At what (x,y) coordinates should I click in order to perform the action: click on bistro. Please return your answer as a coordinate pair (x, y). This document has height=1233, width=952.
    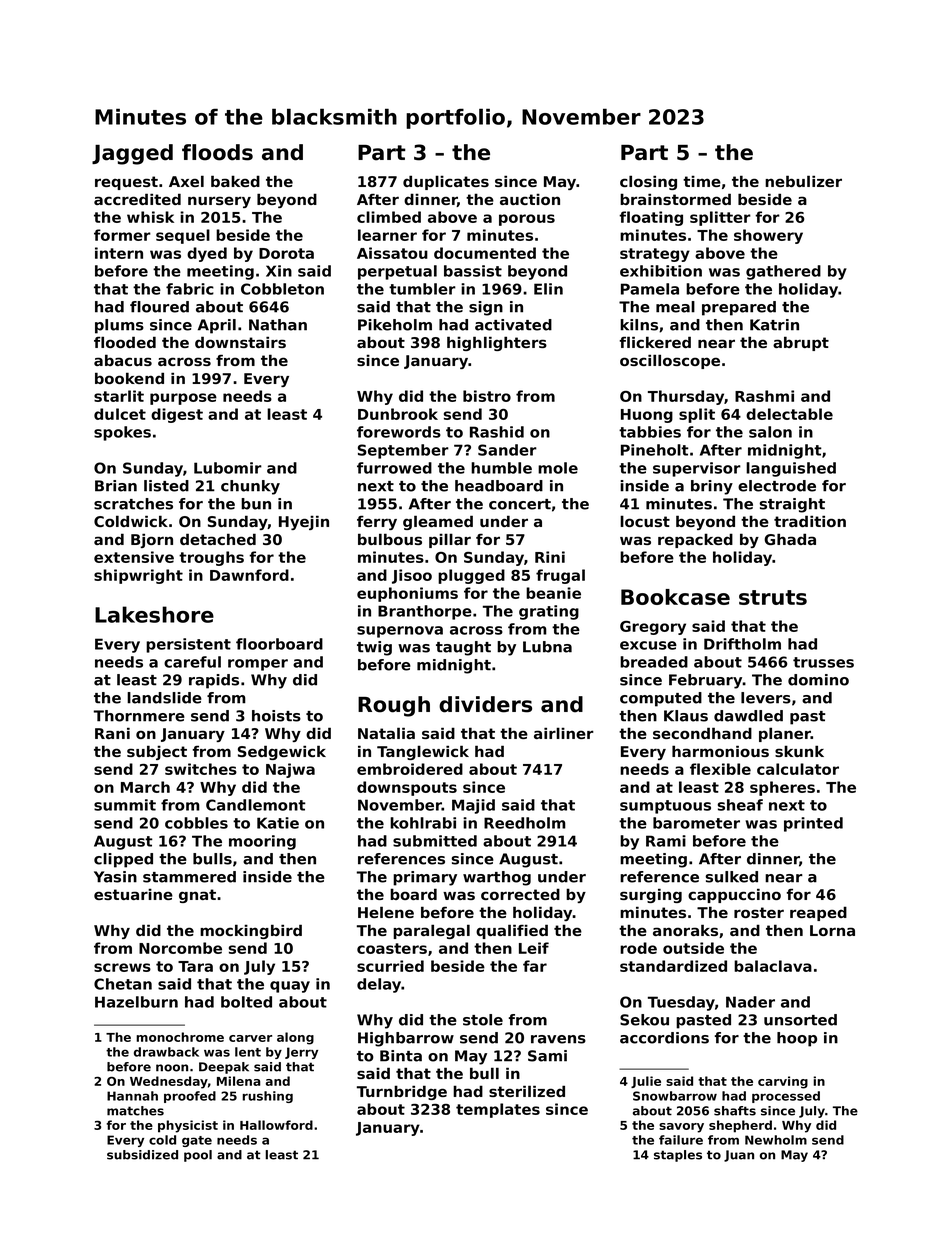
    Looking at the image, I should click on (487, 396).
